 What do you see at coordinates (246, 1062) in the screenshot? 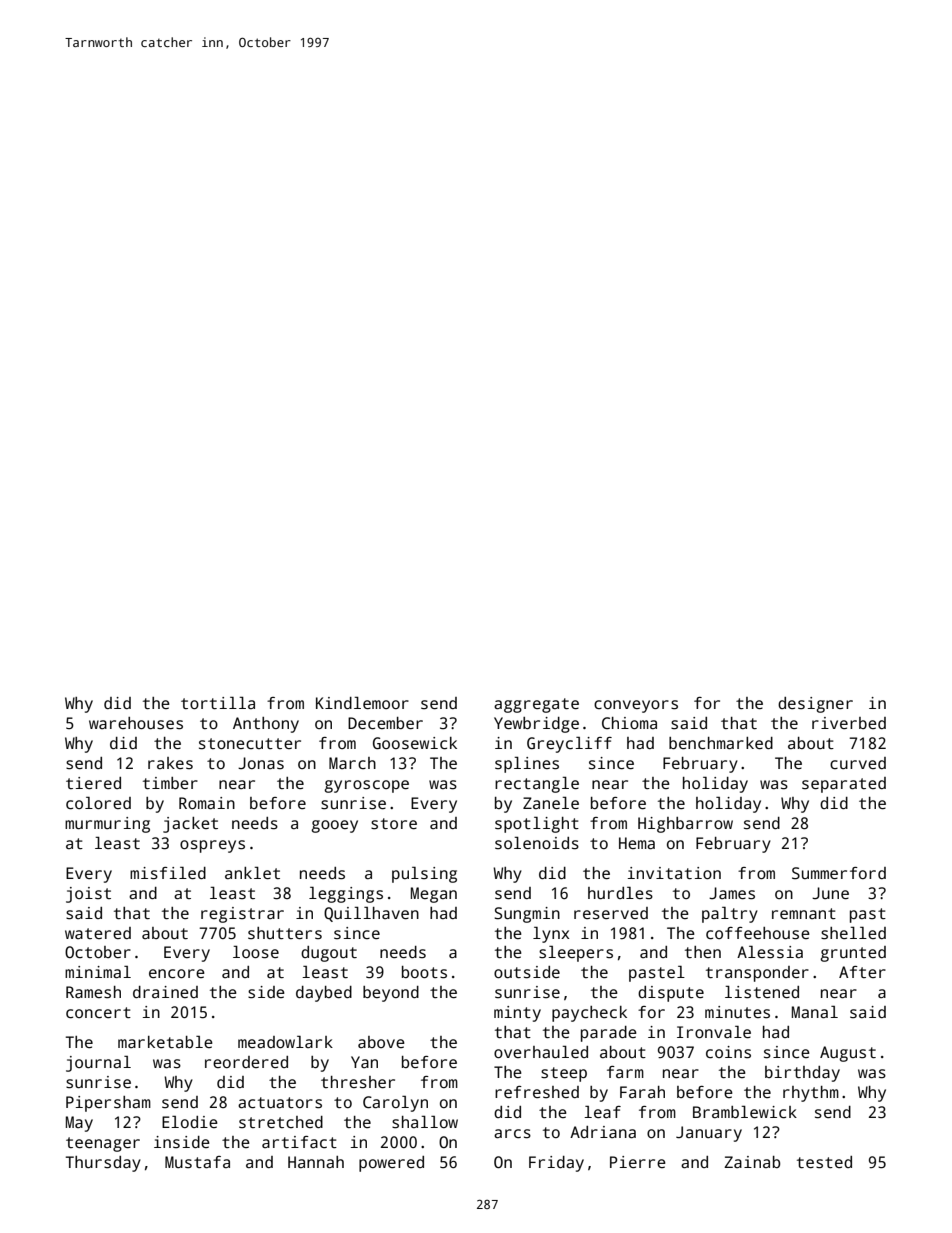
I see `reordered` at bounding box center [246, 1062].
